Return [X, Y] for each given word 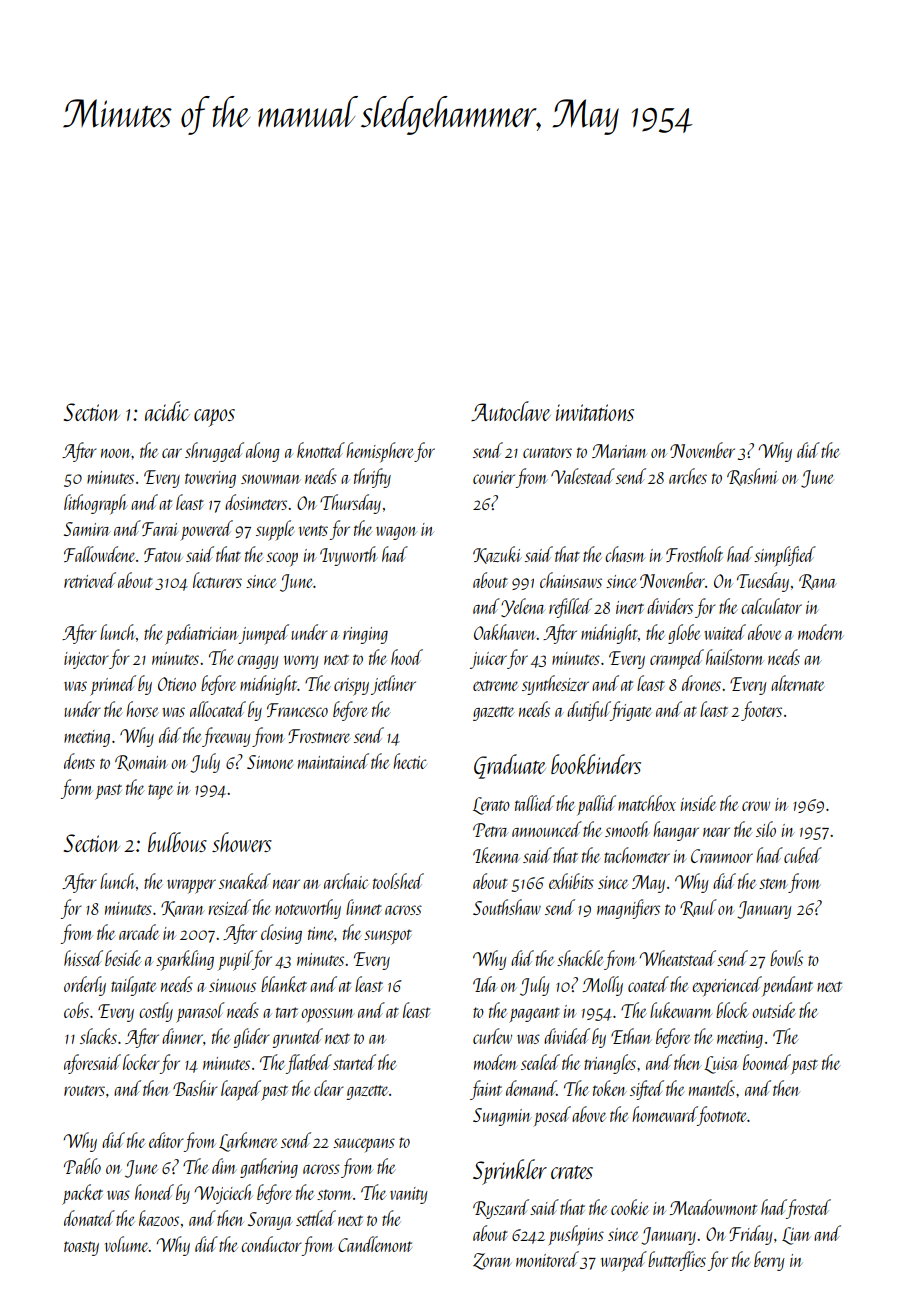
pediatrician [202, 634]
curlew [492, 1036]
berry [769, 1261]
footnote [723, 1116]
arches [688, 476]
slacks [98, 1036]
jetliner [393, 685]
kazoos [159, 1218]
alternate [798, 683]
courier [494, 477]
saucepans [364, 1145]
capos [214, 418]
